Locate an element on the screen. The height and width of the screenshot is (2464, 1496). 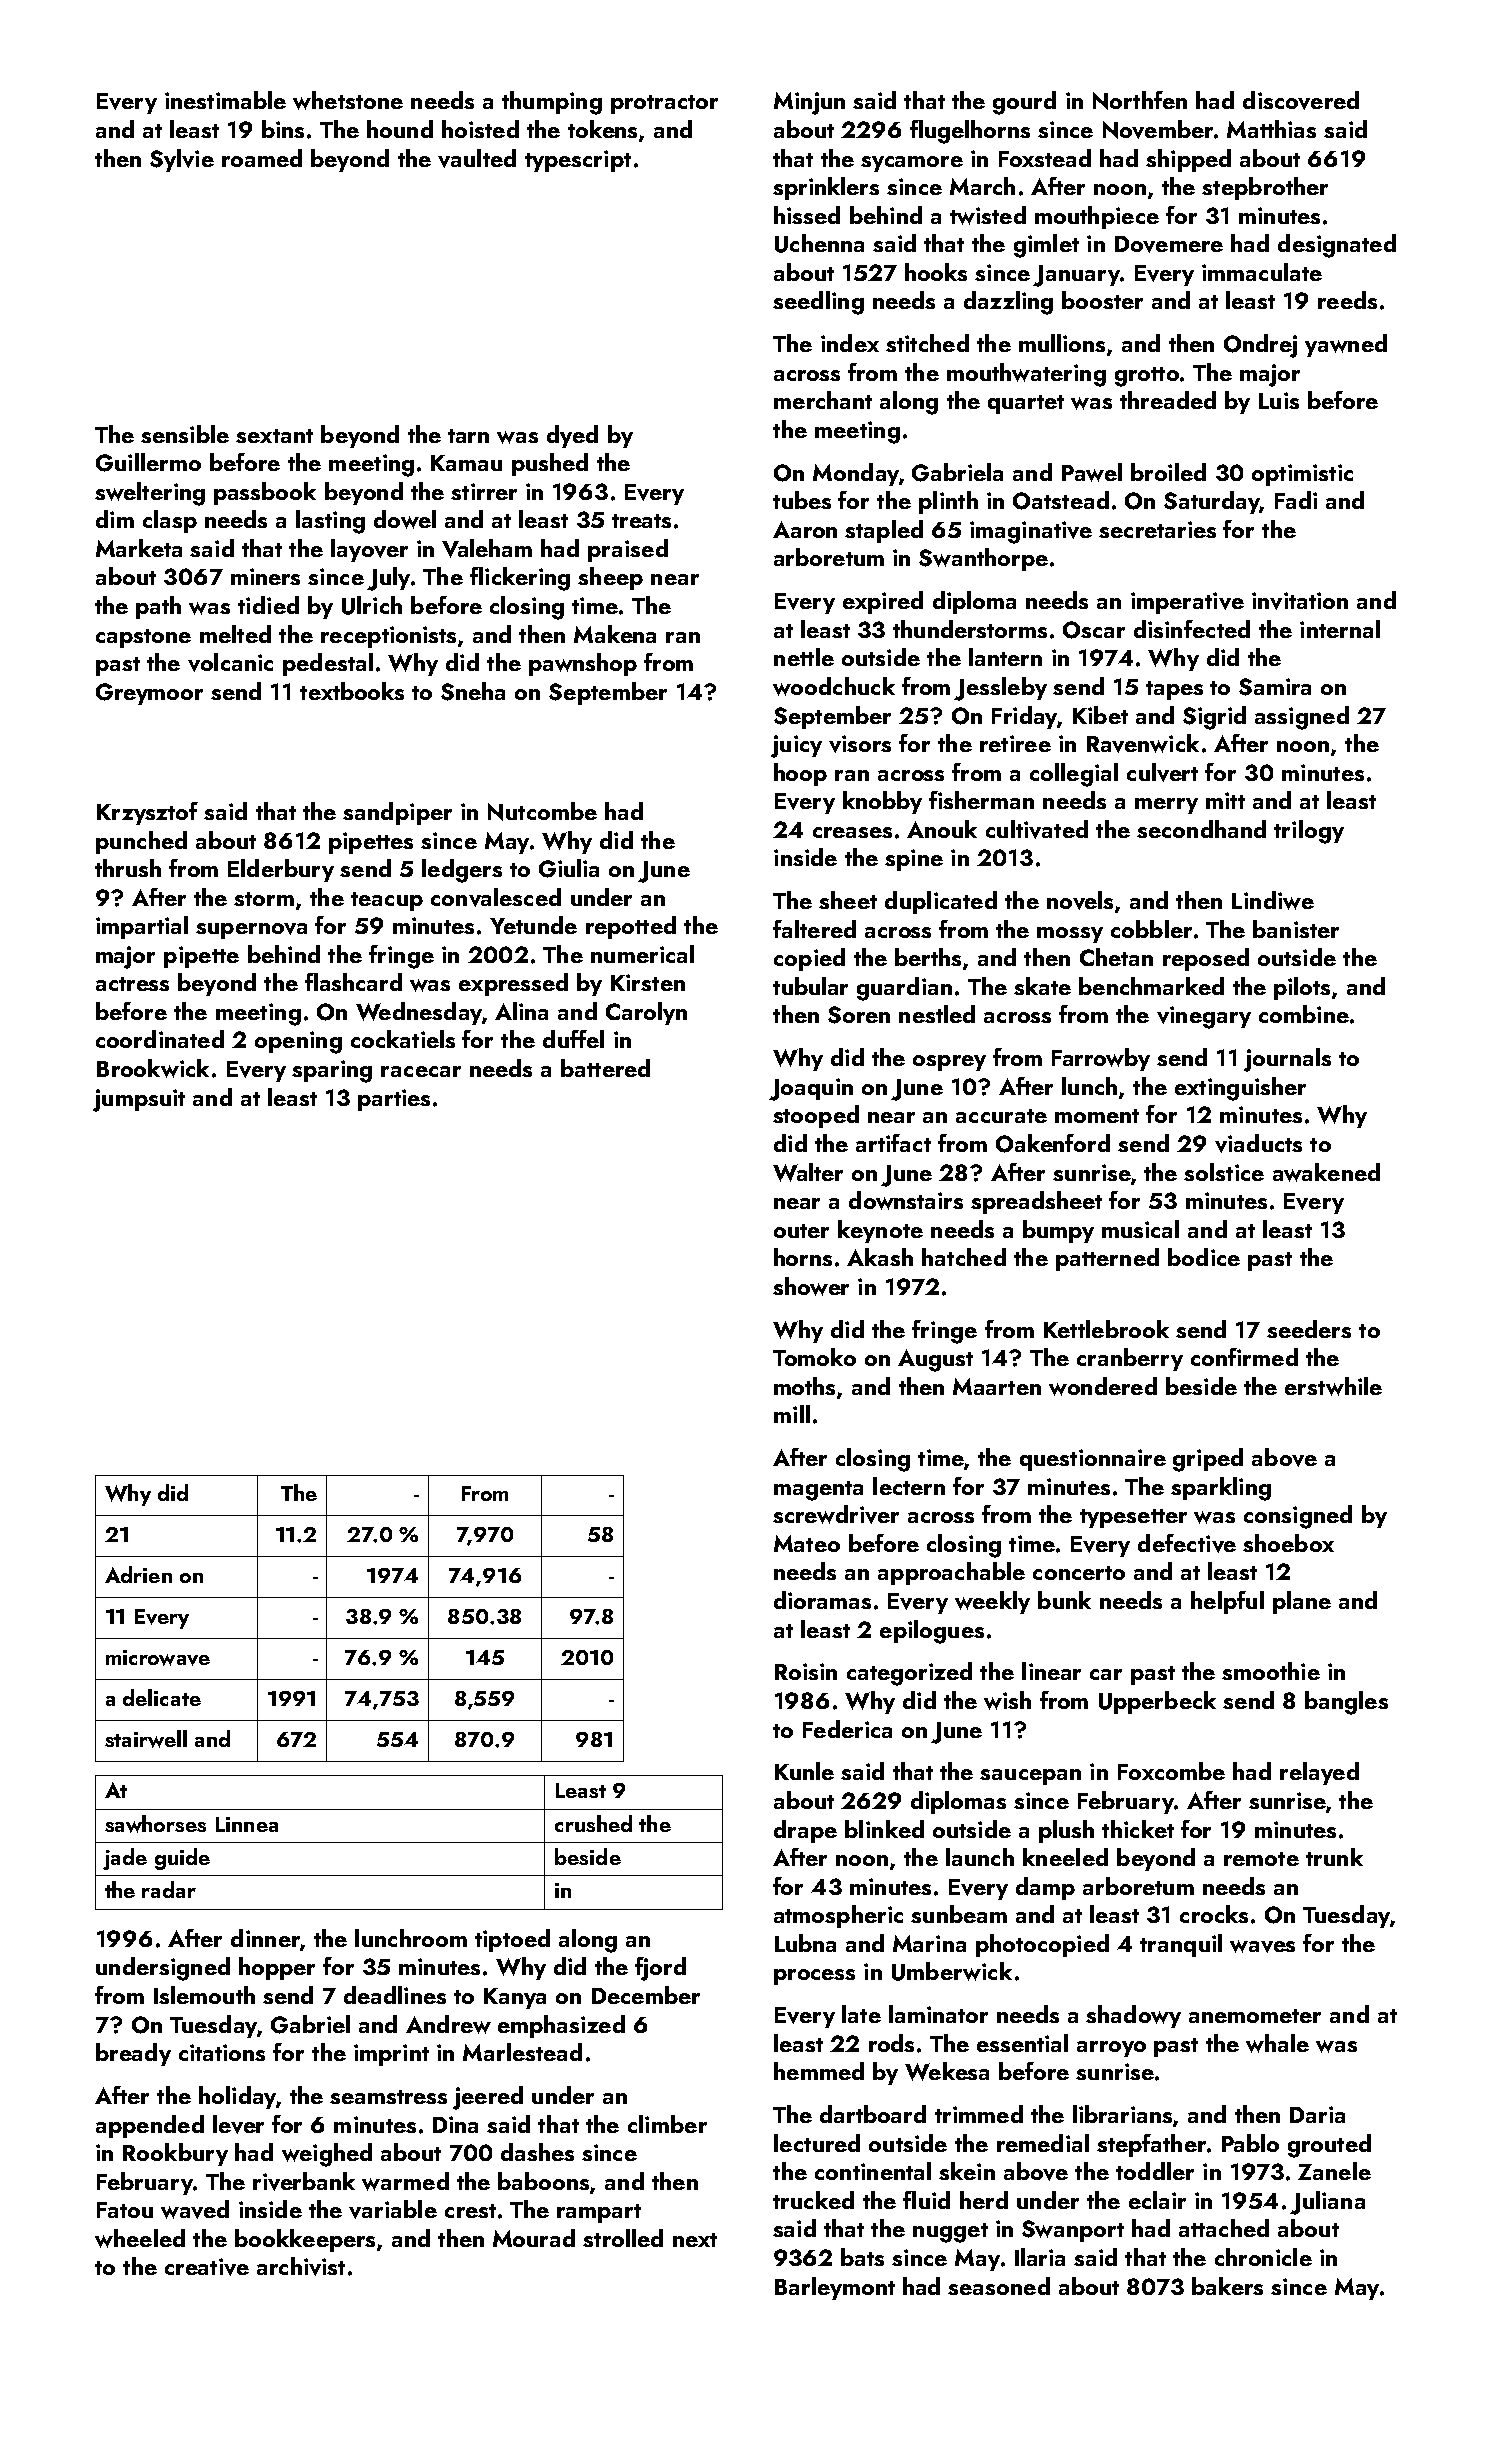
jumpsuit is located at coordinates (139, 1100).
